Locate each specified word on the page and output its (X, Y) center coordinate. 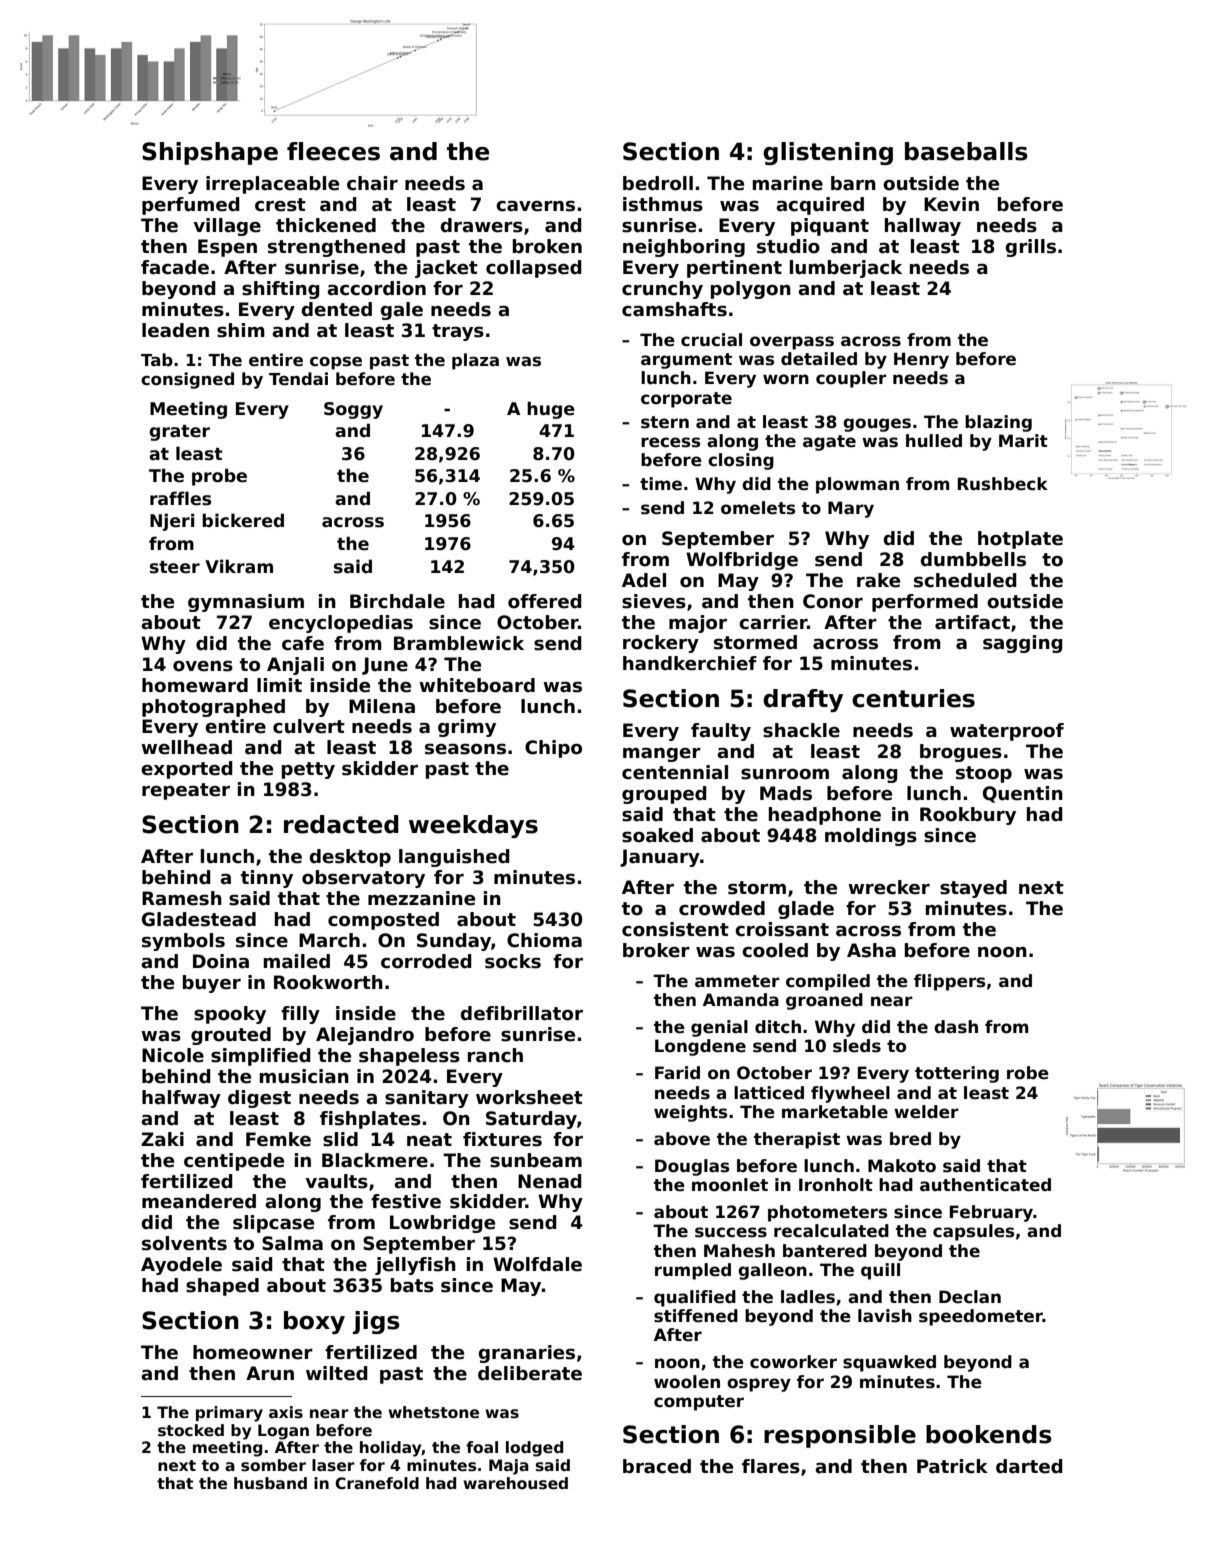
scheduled (965, 580)
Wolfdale (537, 1264)
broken (547, 246)
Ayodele (181, 1266)
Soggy (353, 410)
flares (771, 1466)
